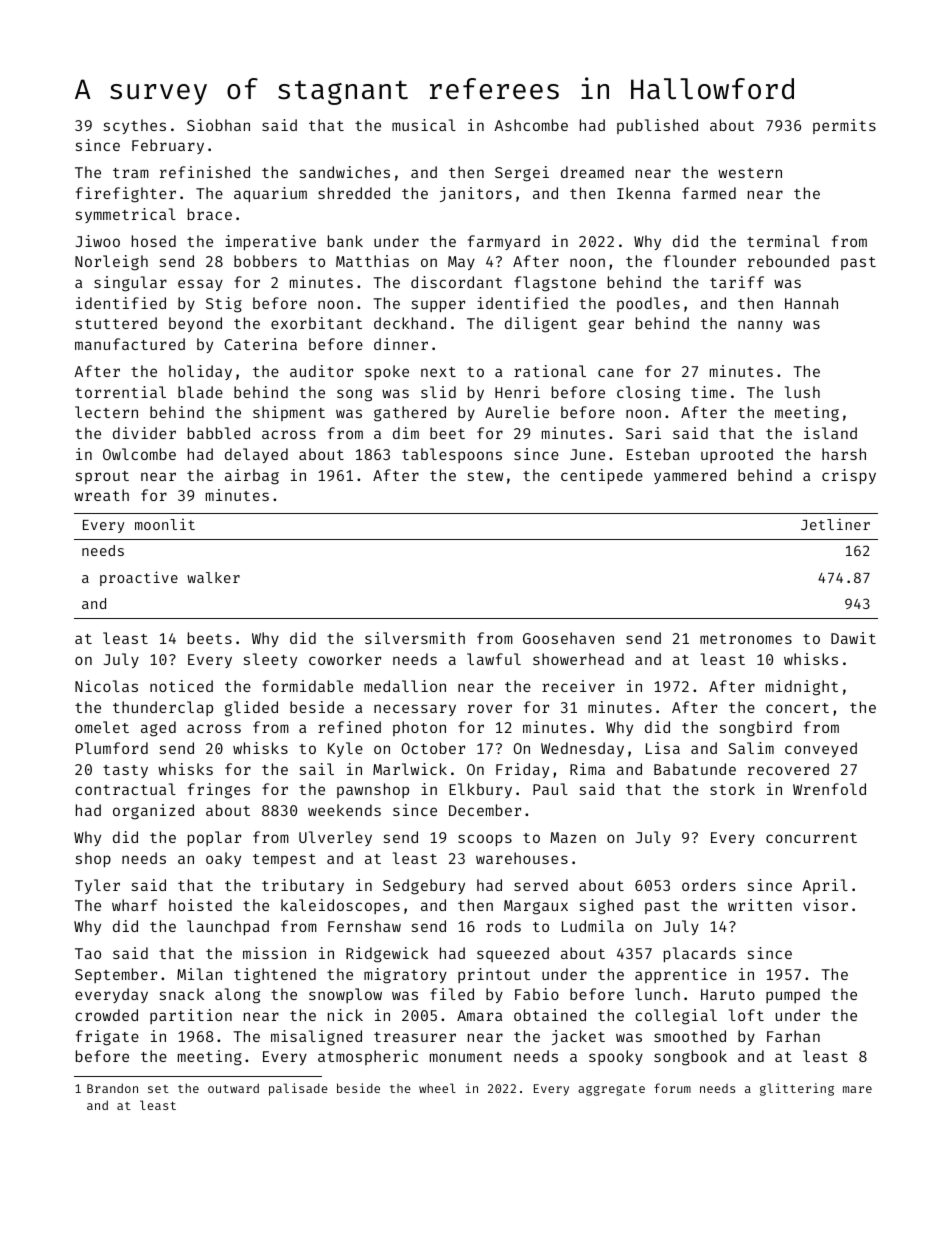  Describe the element at coordinates (611, 1090) in the screenshot. I see `aggregate` at that location.
